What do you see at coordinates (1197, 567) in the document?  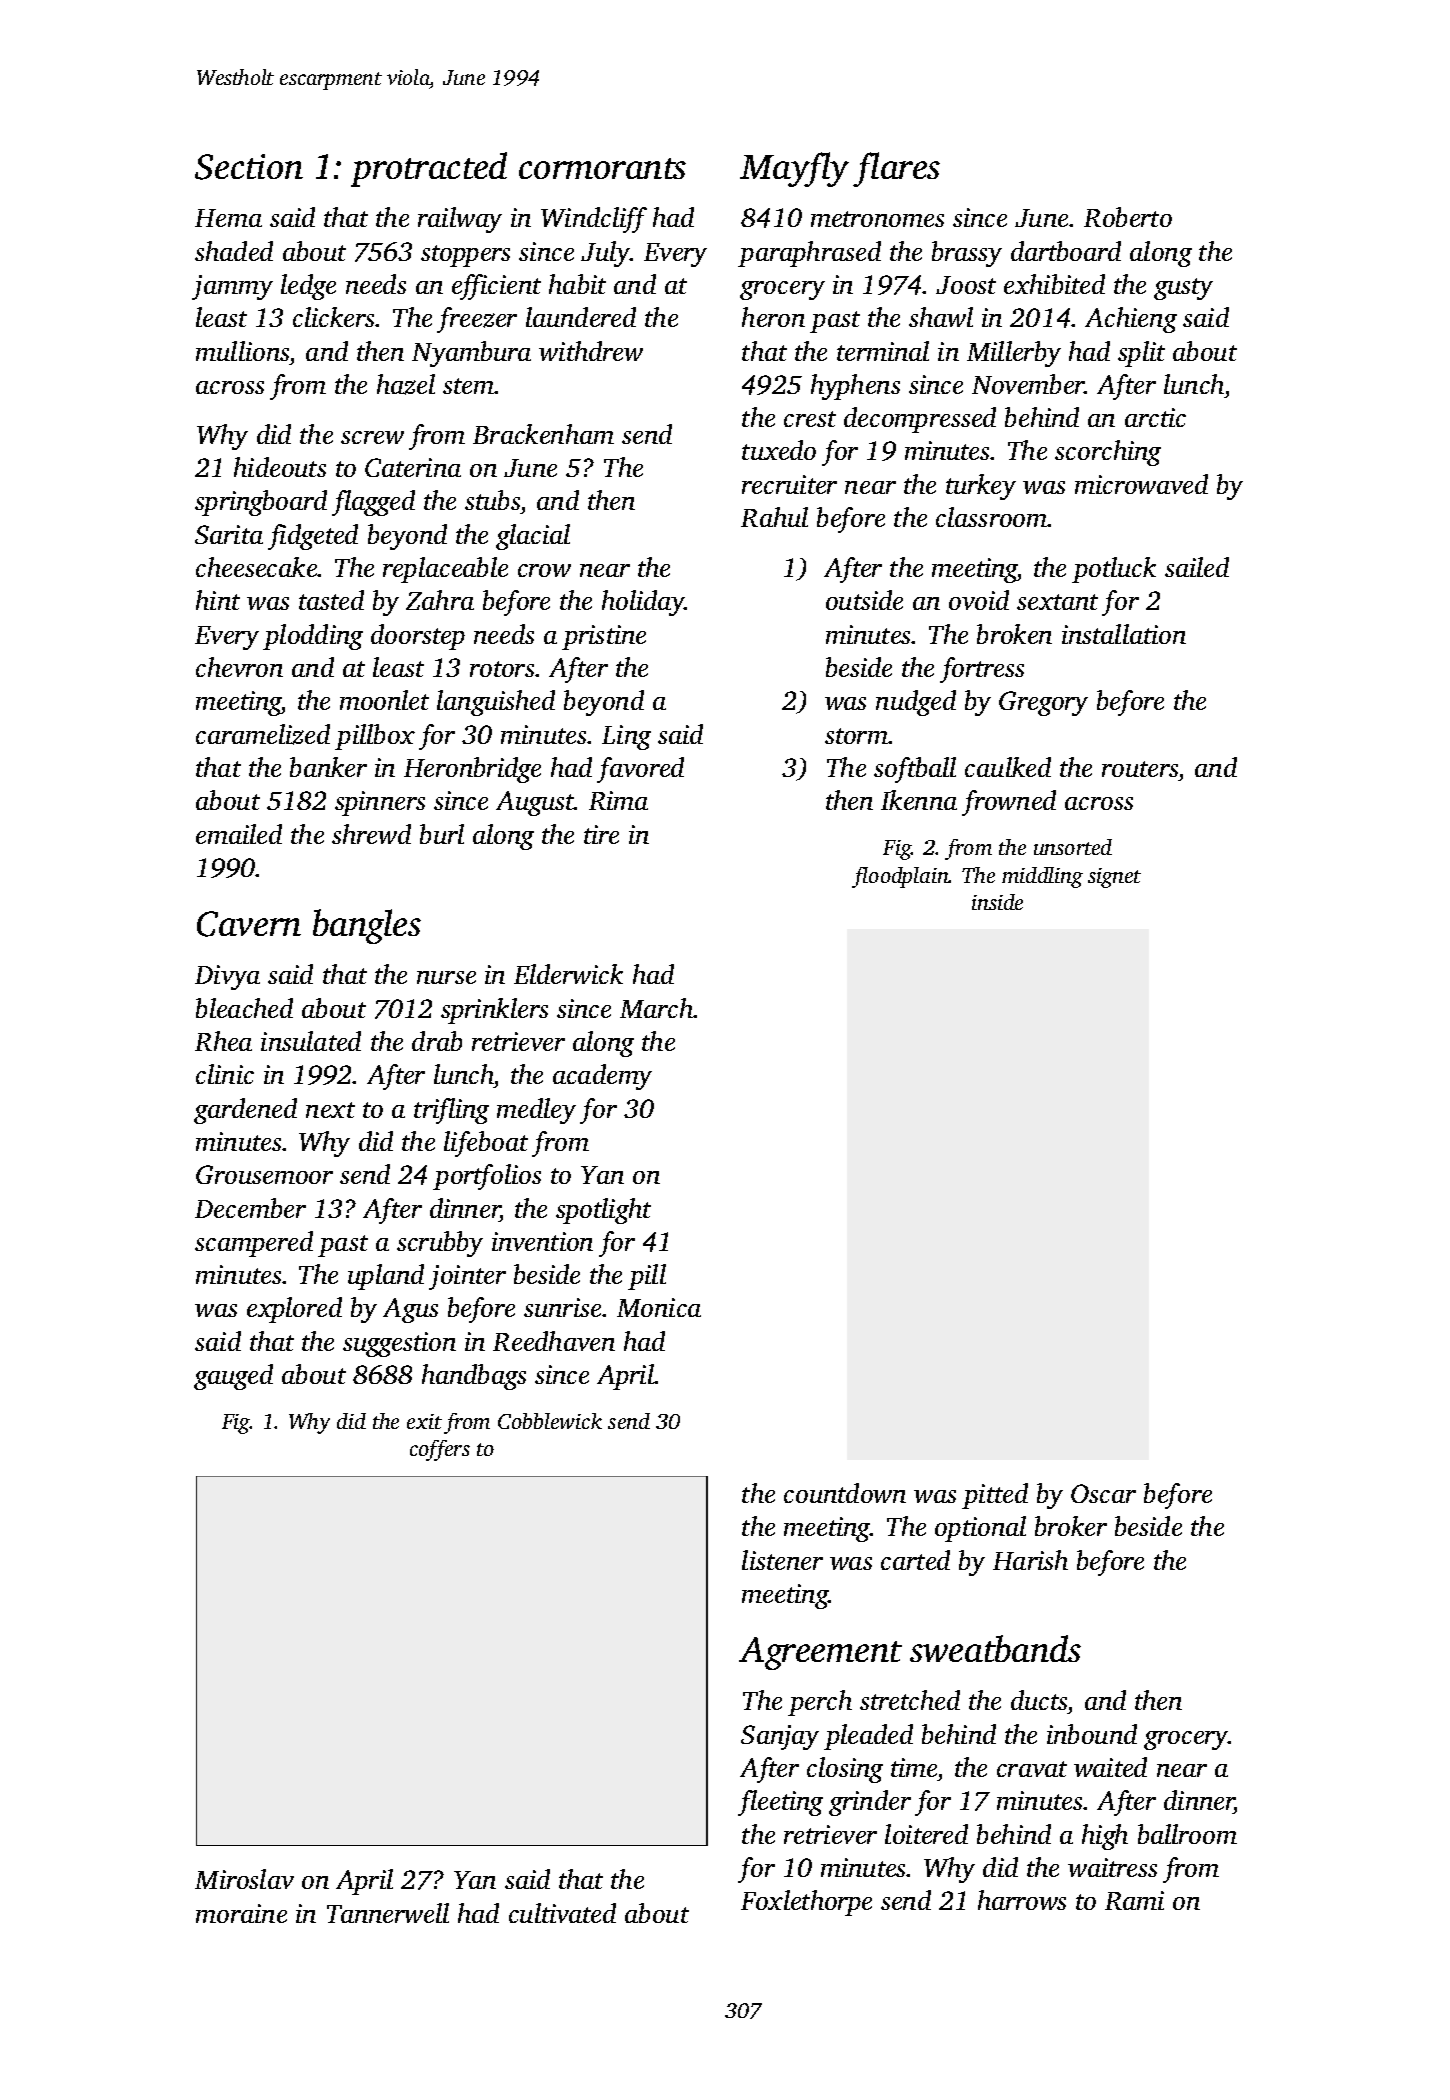 I see `sailed` at bounding box center [1197, 567].
